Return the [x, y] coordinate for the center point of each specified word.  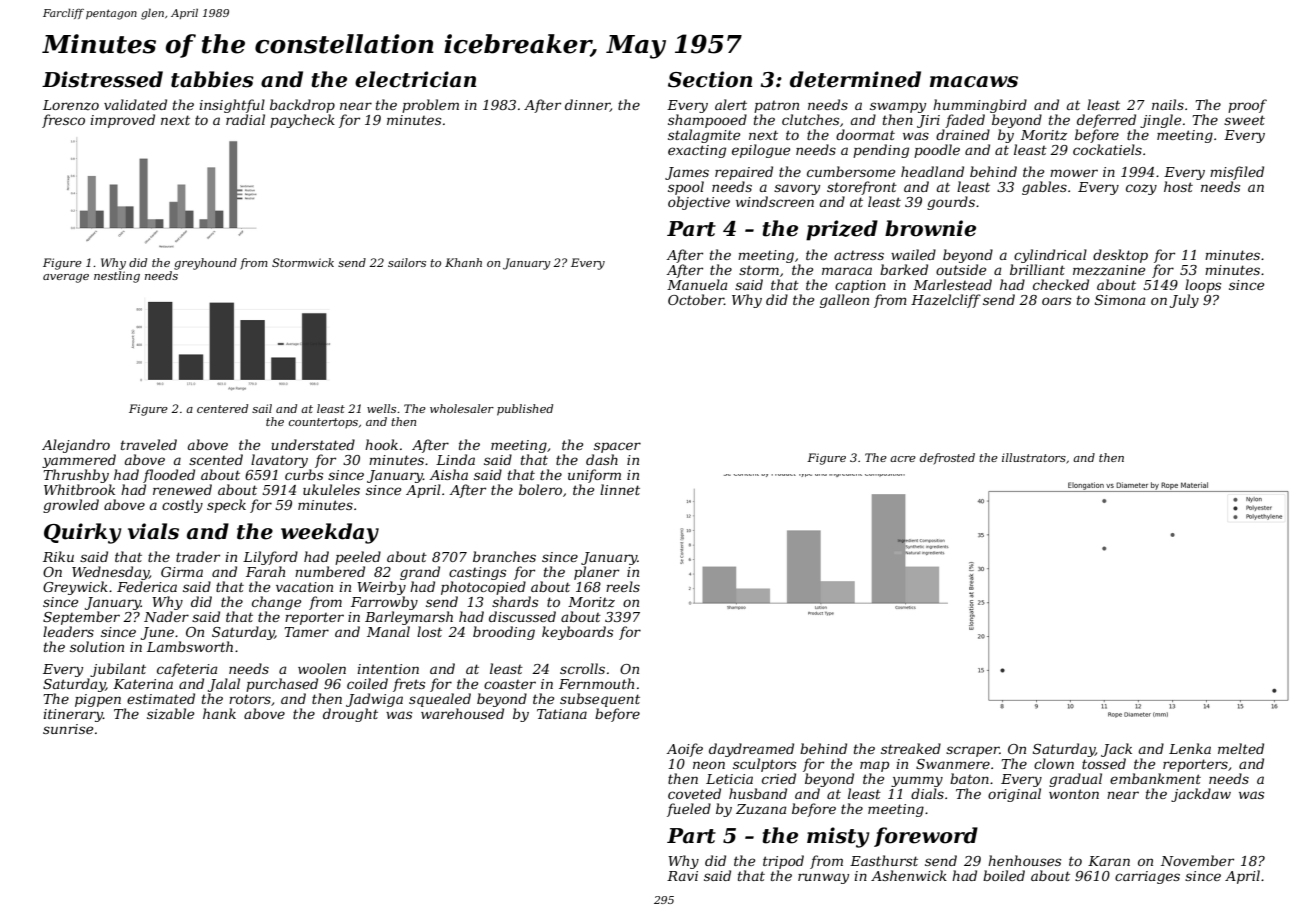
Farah [265, 571]
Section [710, 79]
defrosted [947, 459]
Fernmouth [596, 683]
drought [350, 715]
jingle [1160, 121]
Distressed [102, 79]
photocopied [483, 588]
